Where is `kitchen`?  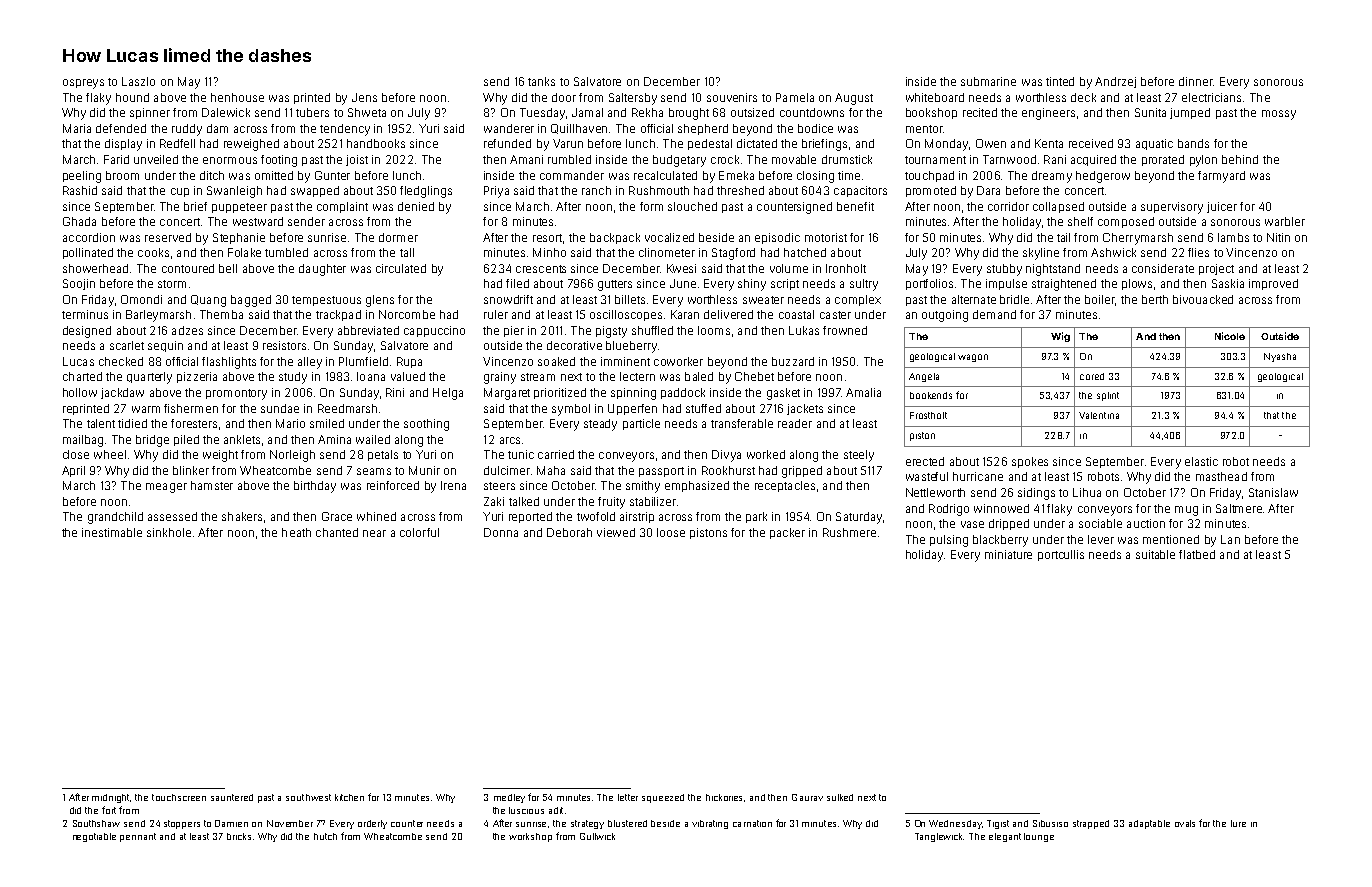 kitchen is located at coordinates (349, 797).
